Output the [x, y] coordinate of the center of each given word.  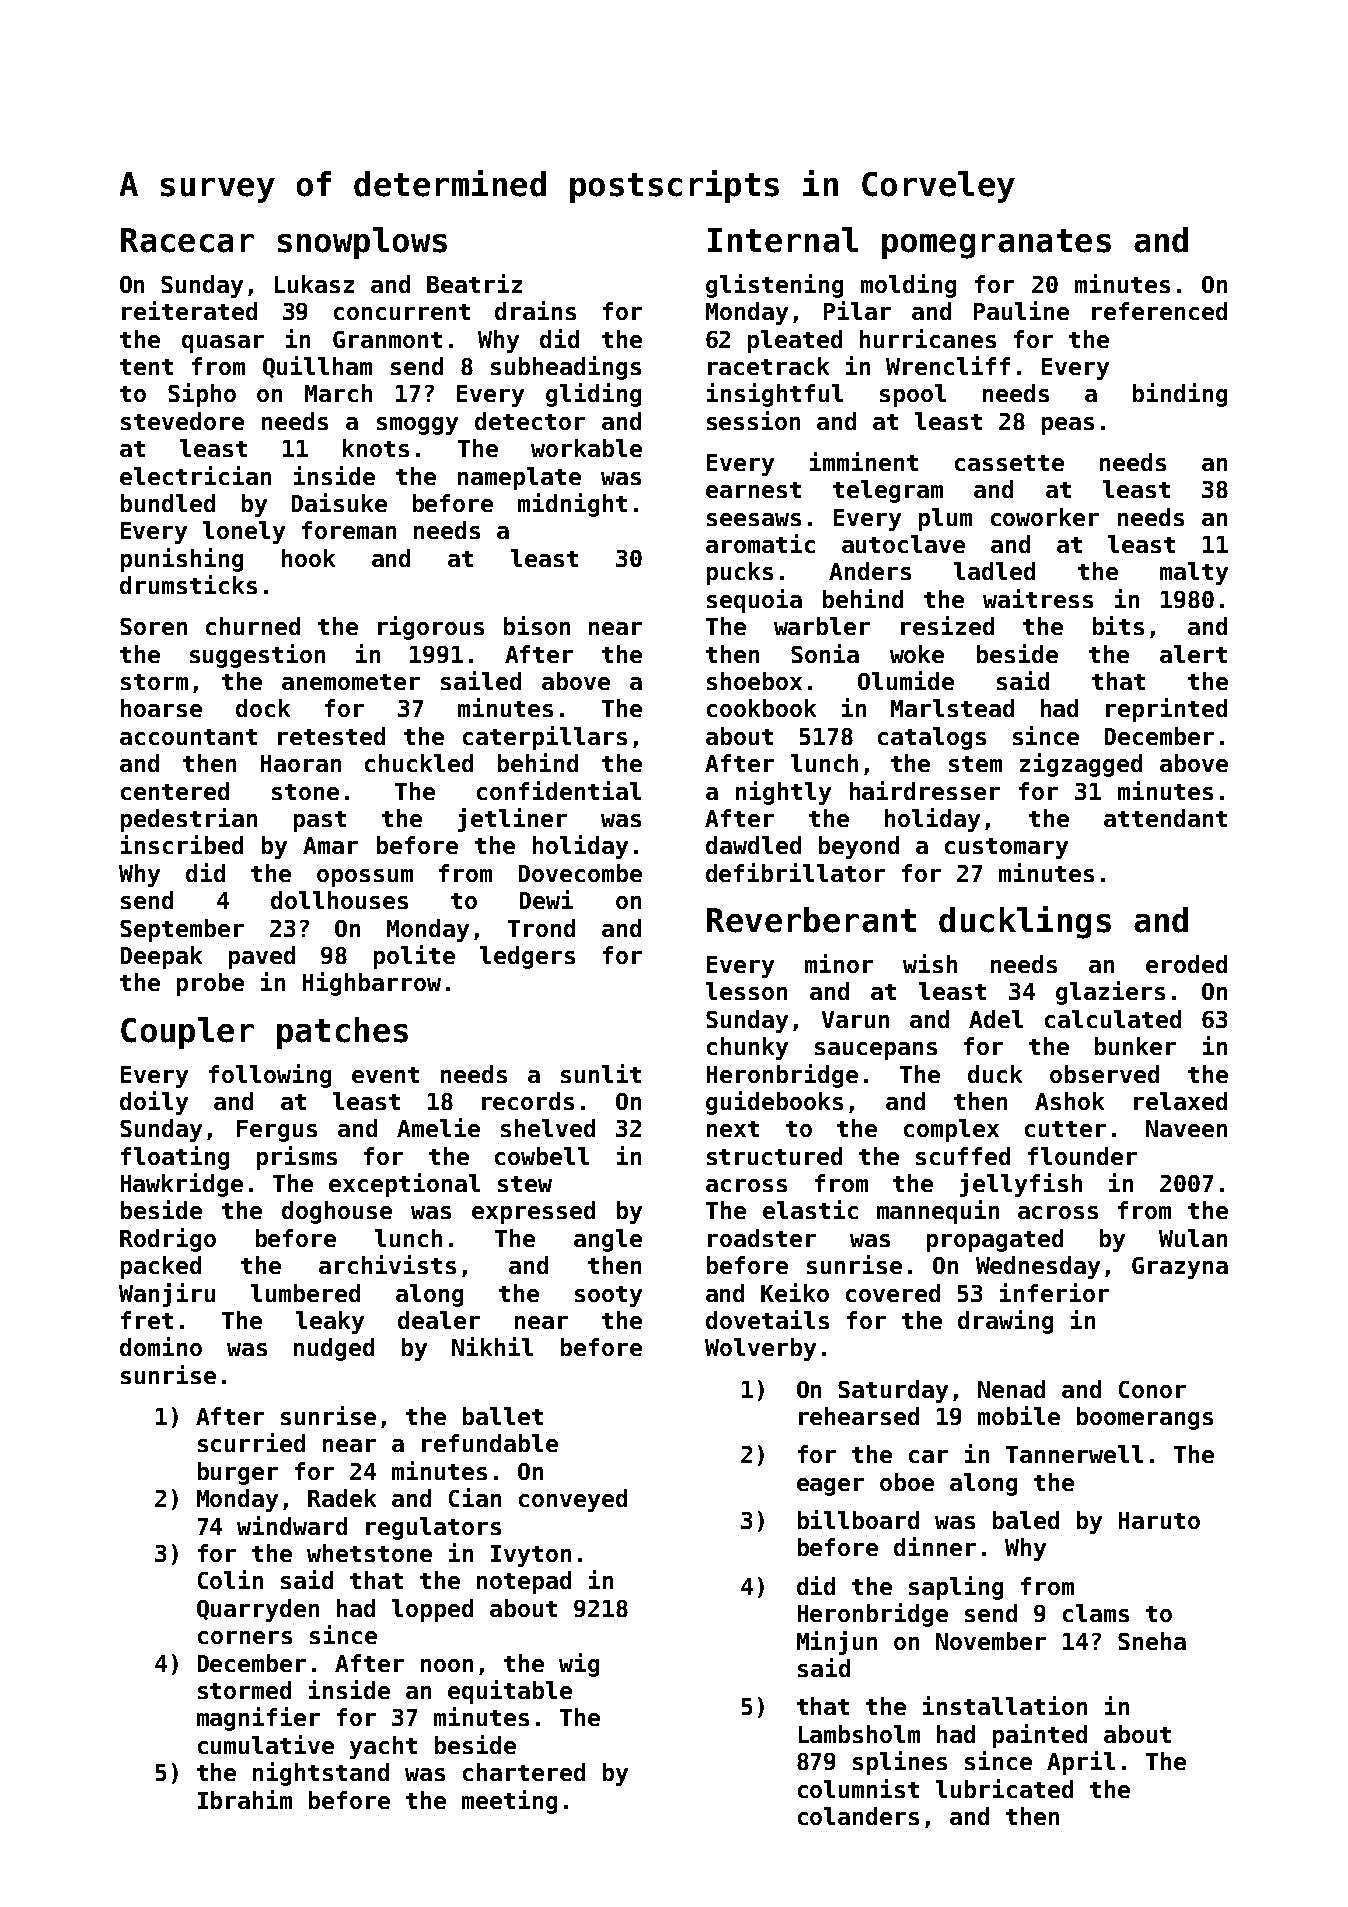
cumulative [266, 1744]
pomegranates [996, 244]
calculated [1113, 1019]
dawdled [753, 845]
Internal [783, 240]
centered [175, 791]
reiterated [189, 310]
